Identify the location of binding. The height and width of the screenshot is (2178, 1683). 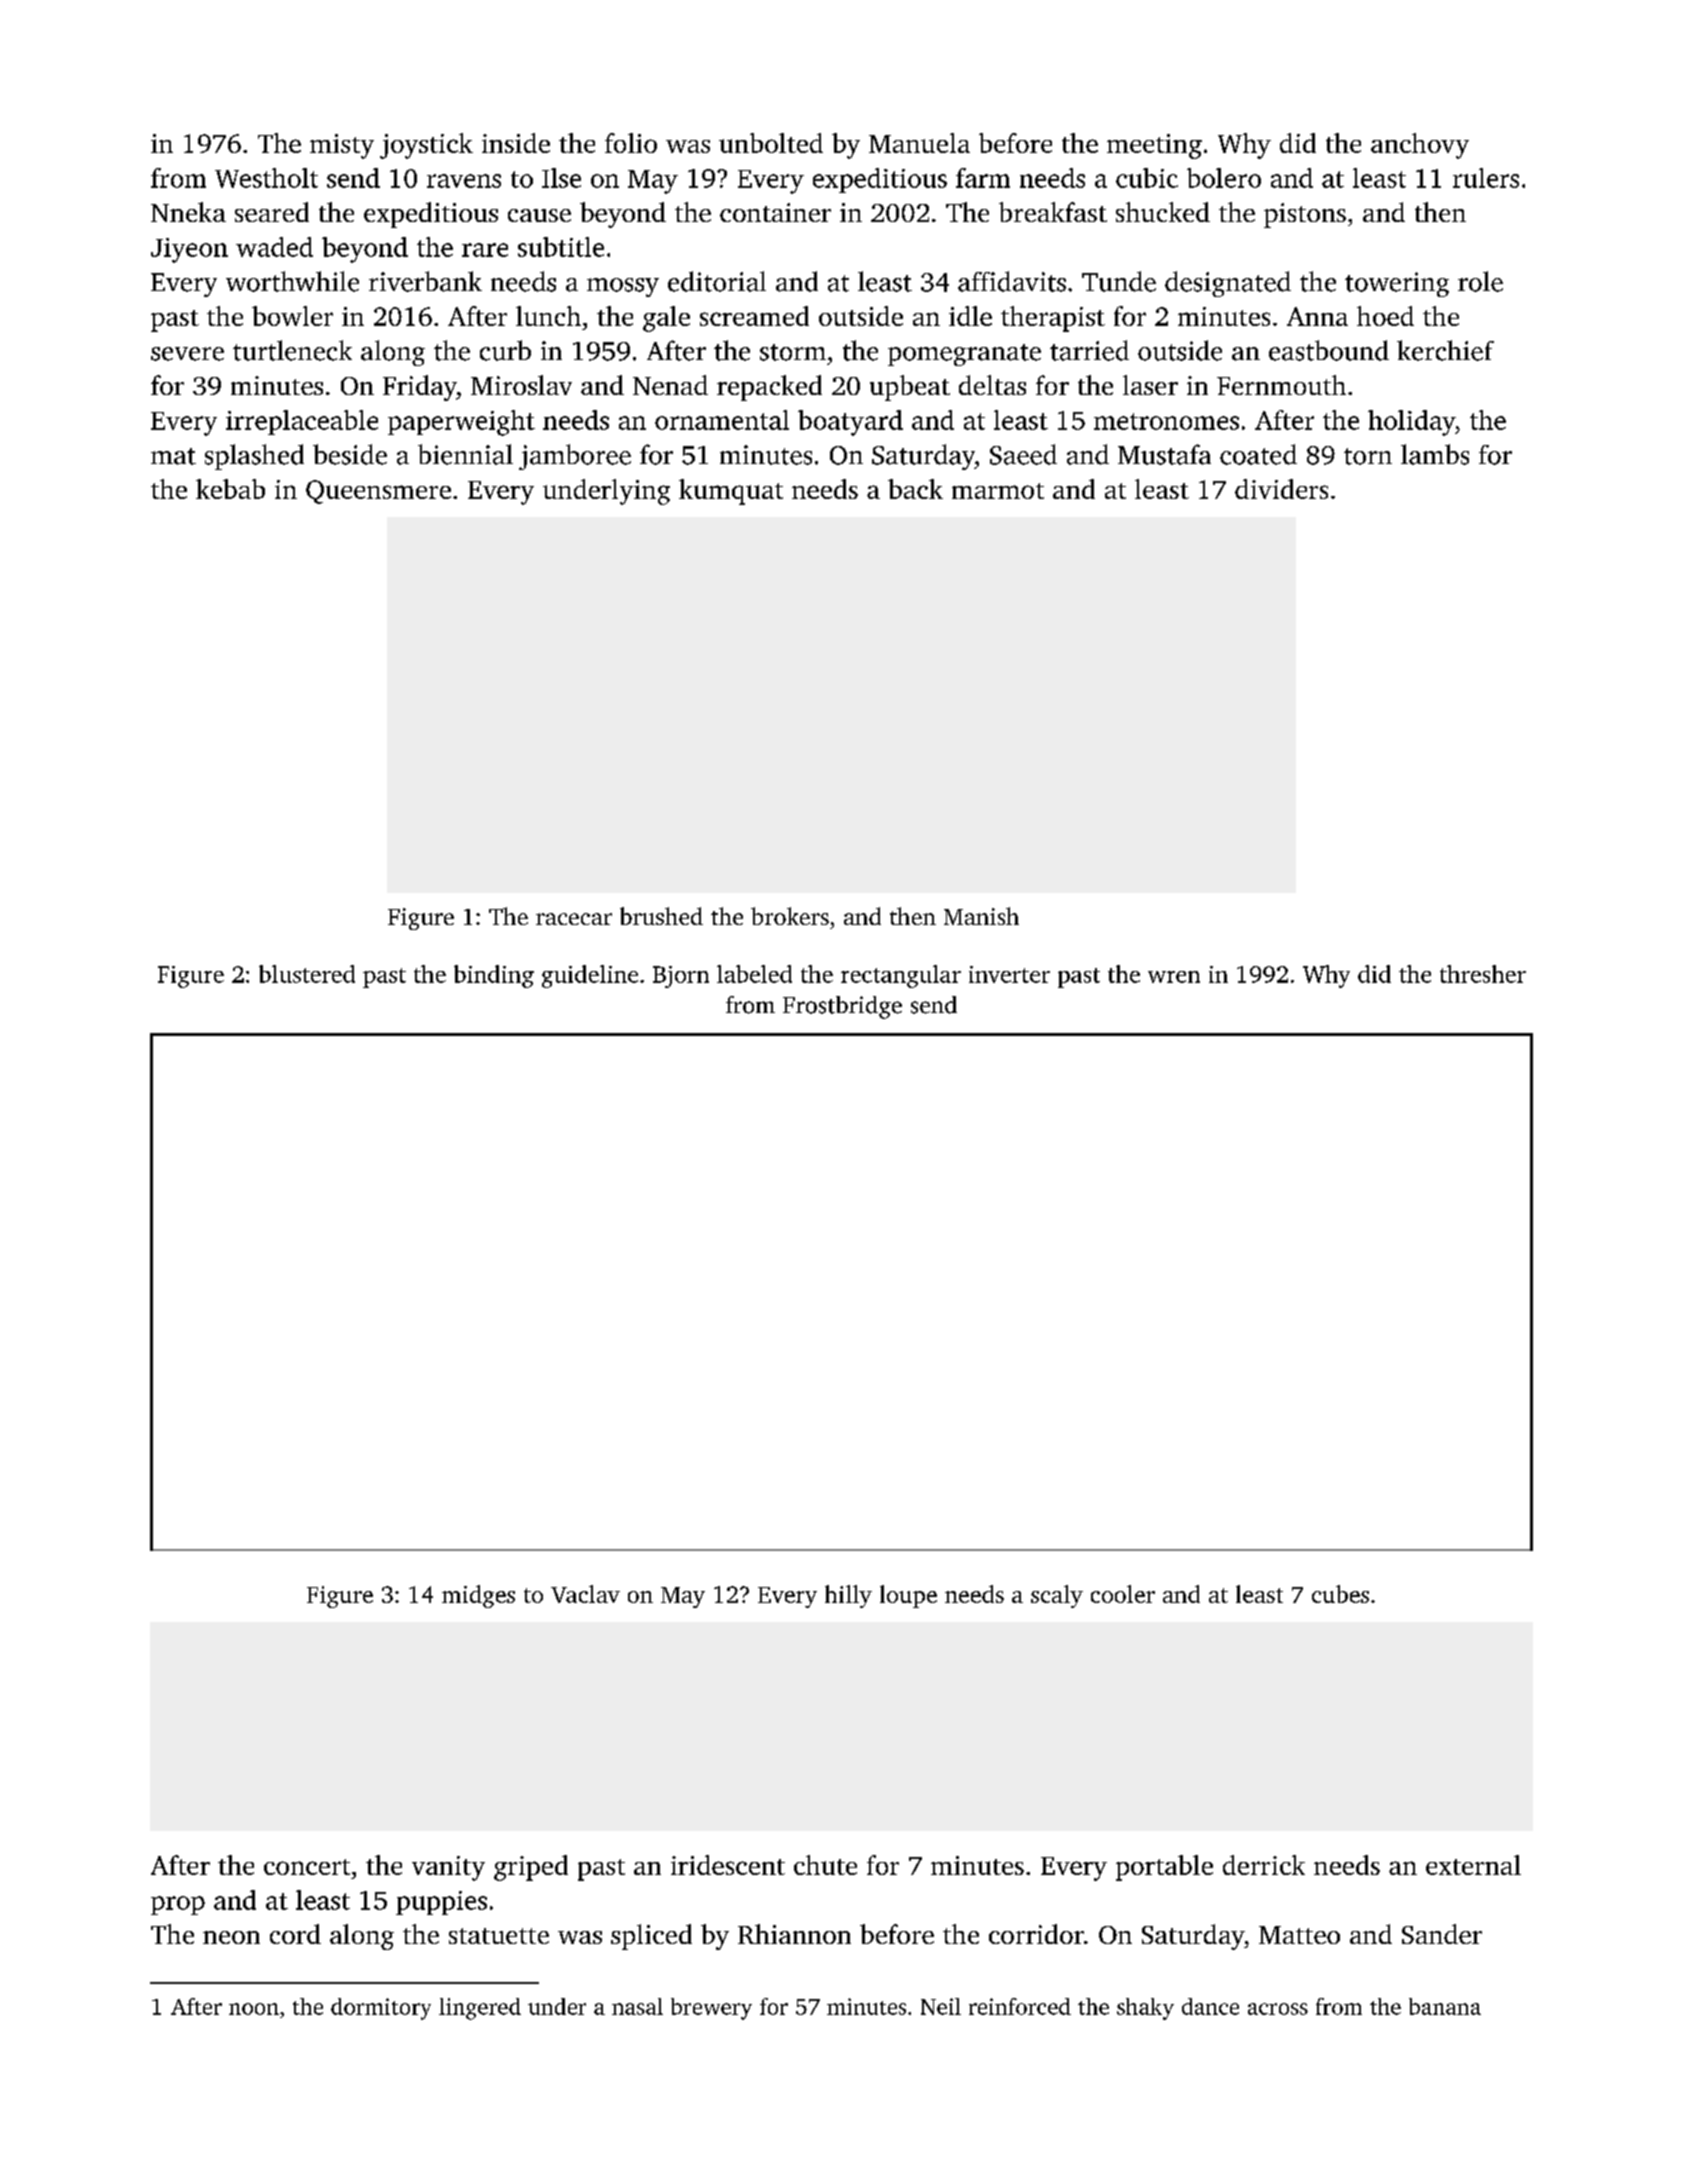
(494, 976).
